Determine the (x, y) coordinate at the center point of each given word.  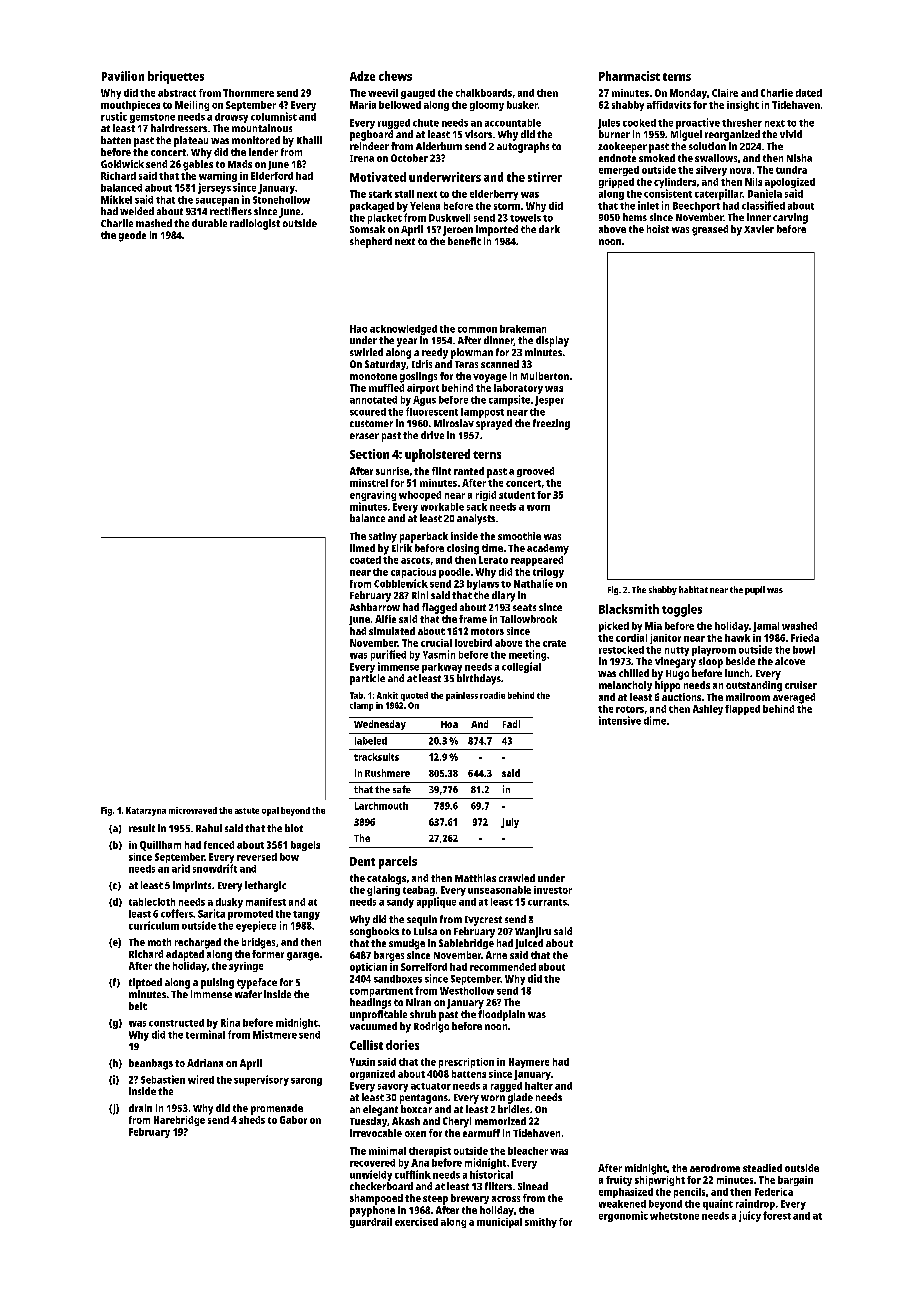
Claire (725, 93)
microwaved (193, 810)
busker (522, 105)
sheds (252, 1120)
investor (553, 890)
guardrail (371, 1223)
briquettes (176, 77)
